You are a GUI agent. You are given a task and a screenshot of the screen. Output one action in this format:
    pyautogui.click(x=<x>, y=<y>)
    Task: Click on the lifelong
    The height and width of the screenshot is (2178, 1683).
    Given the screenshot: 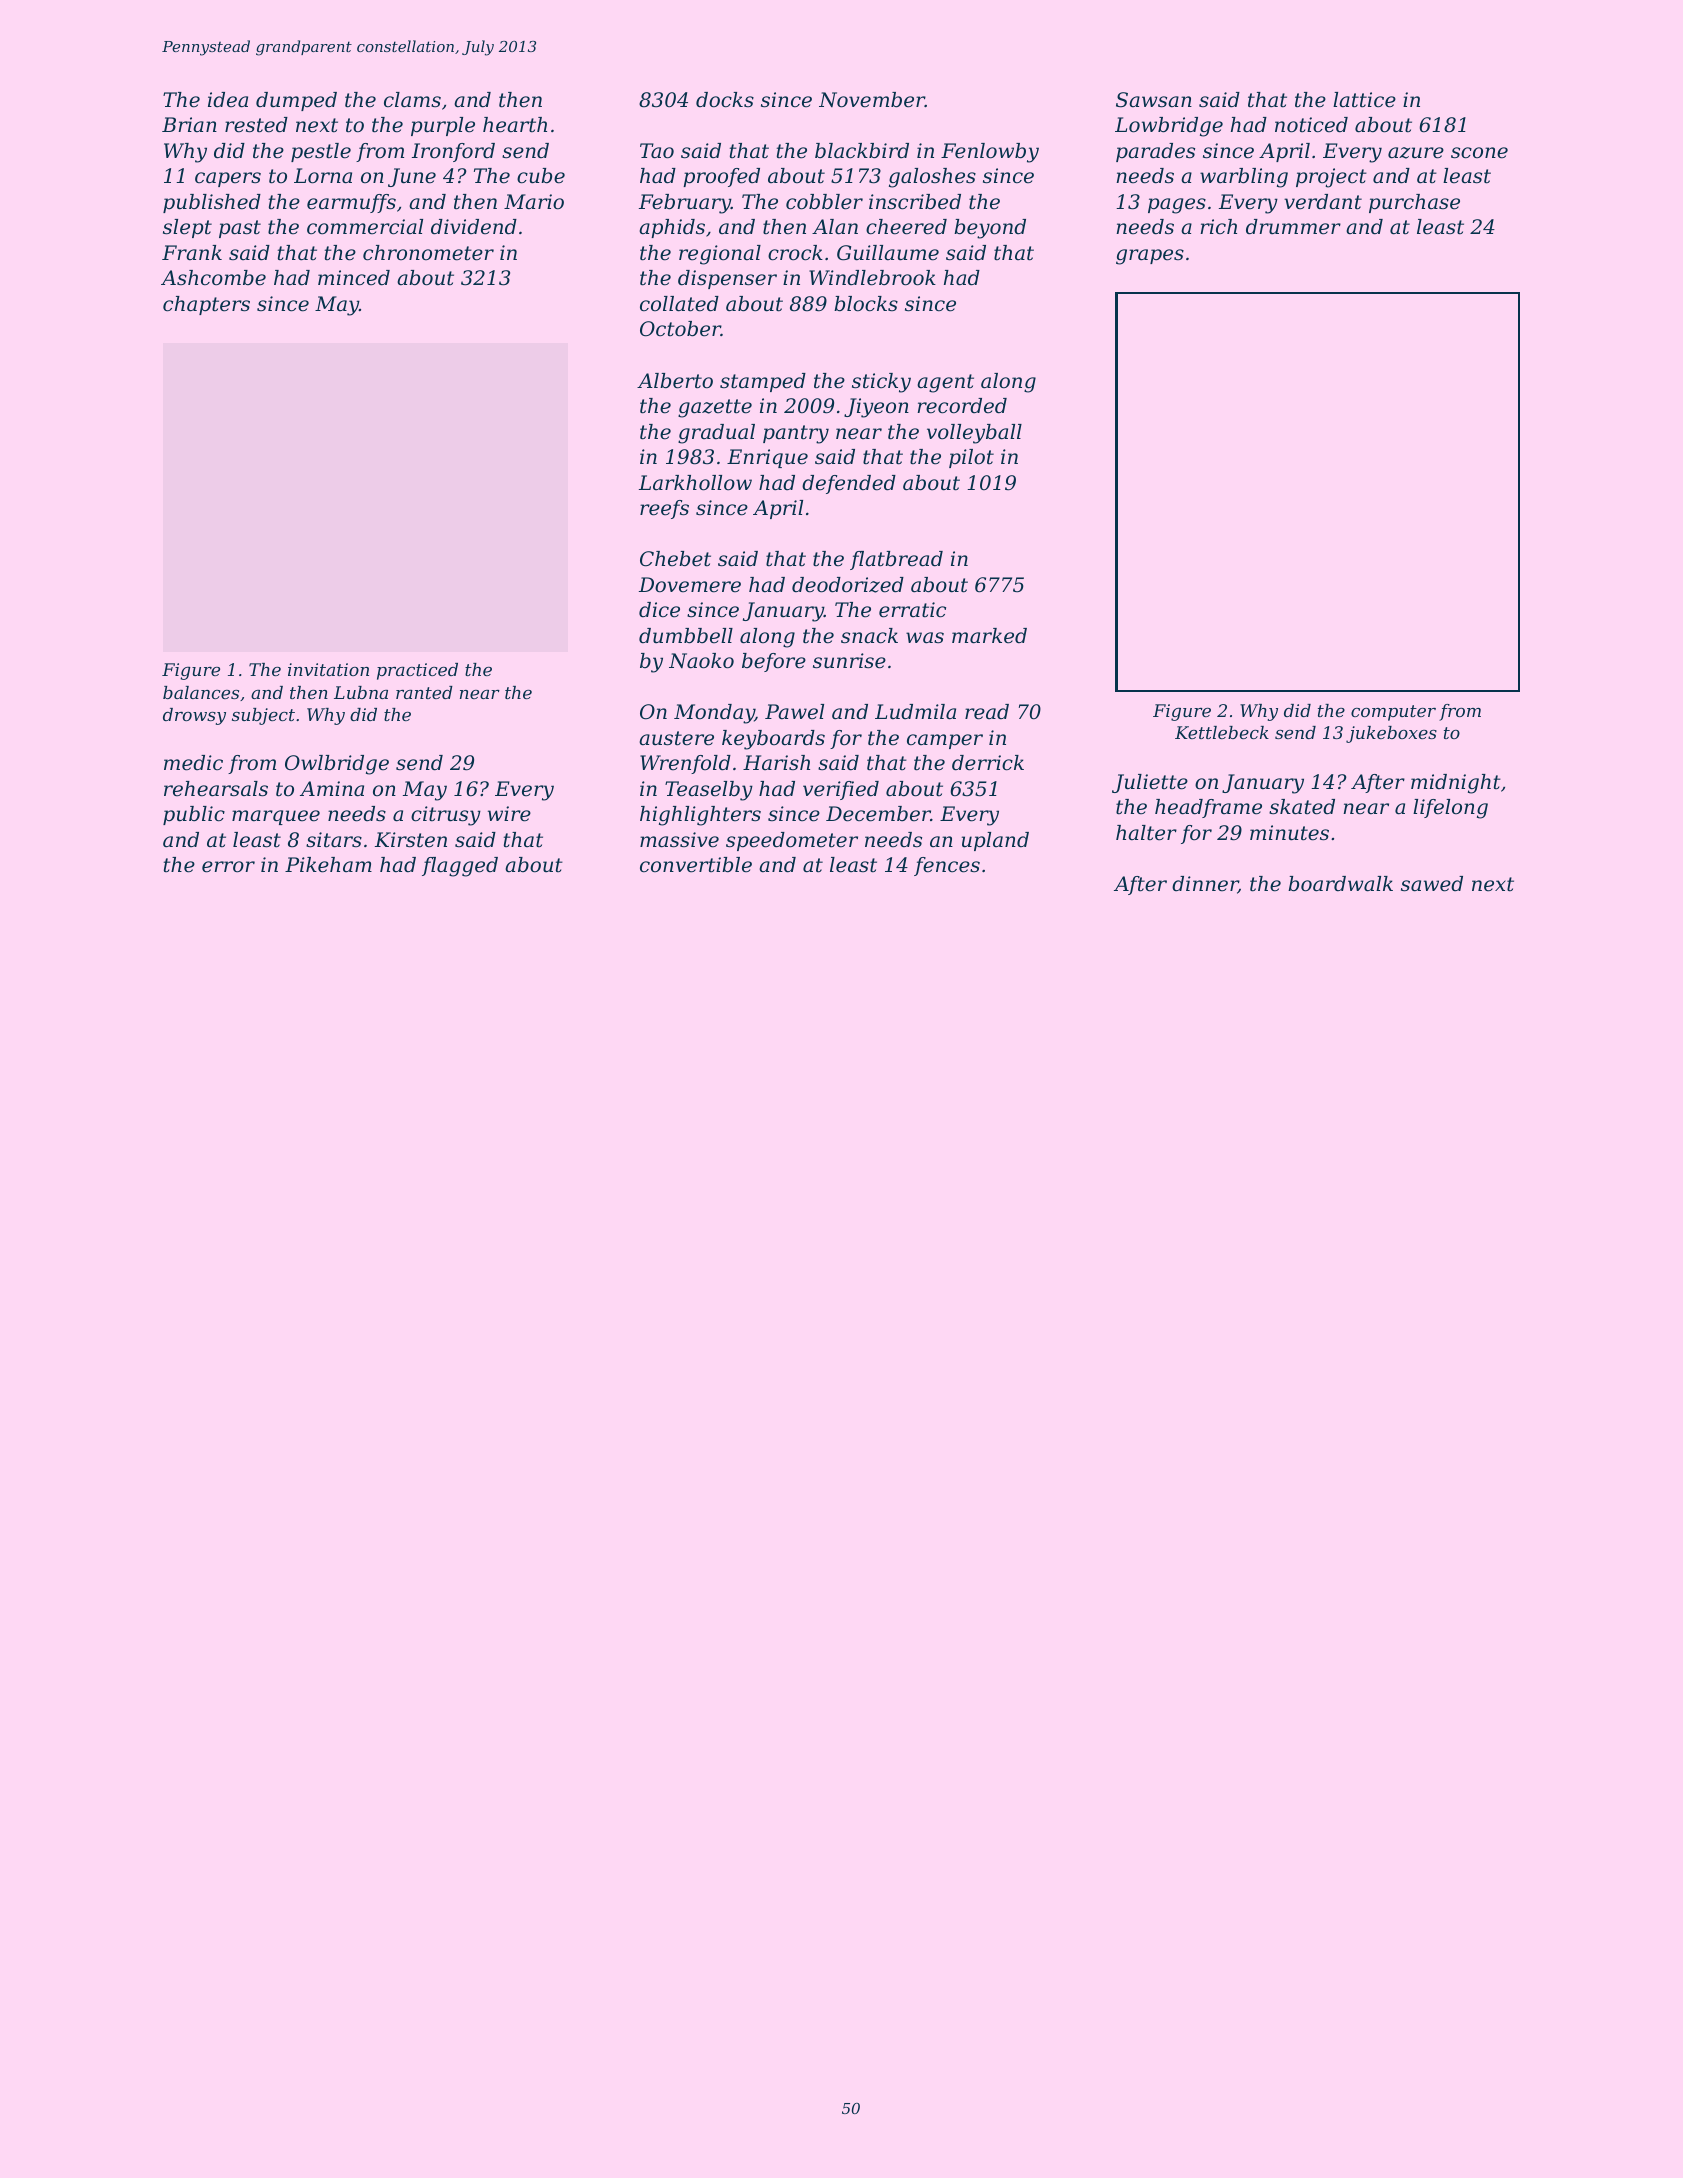 What is the action you would take?
    pyautogui.click(x=1450, y=809)
